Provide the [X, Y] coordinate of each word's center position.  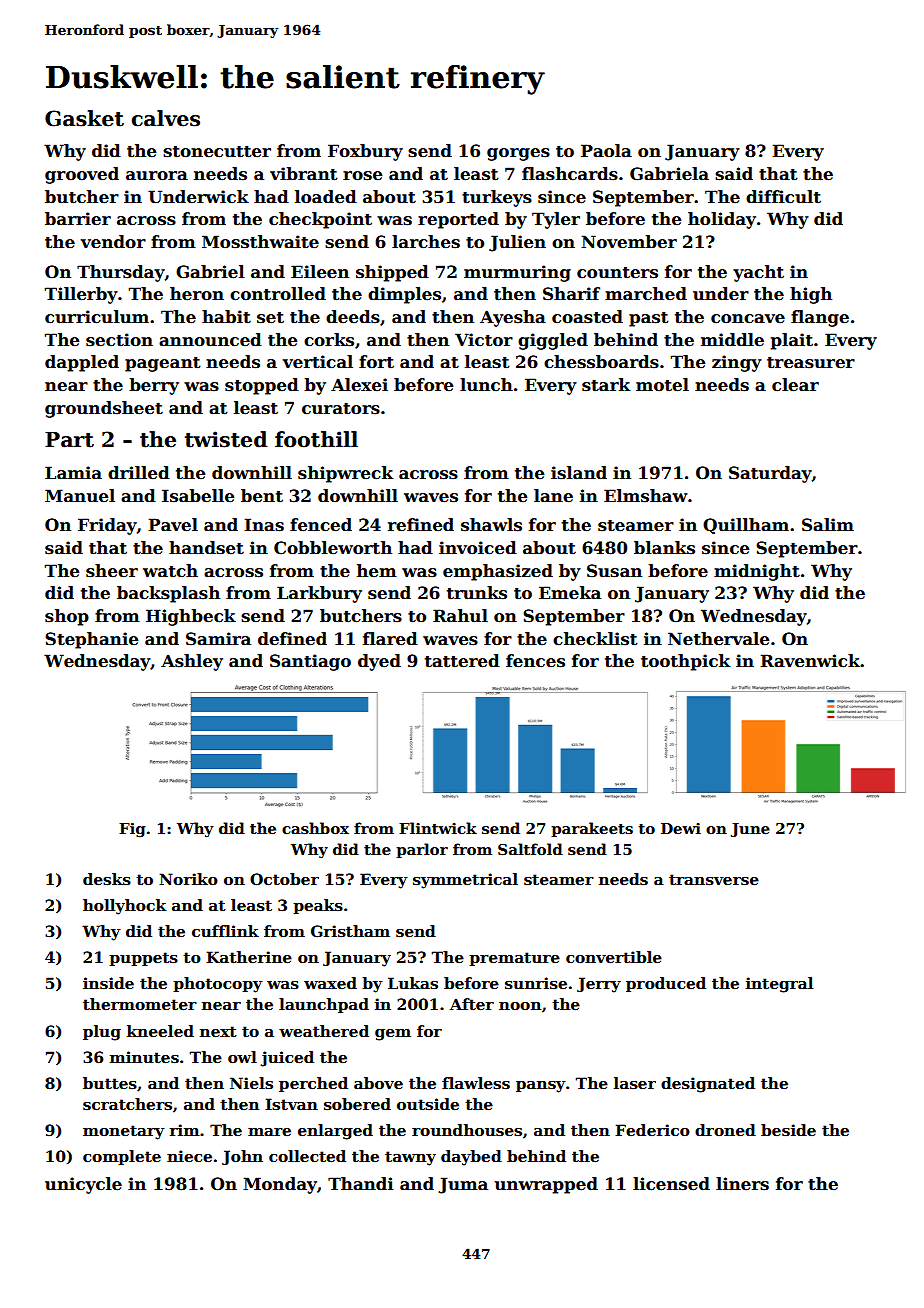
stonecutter [217, 151]
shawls [491, 525]
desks [107, 879]
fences [535, 661]
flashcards [570, 174]
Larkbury [319, 594]
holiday [722, 220]
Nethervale [718, 639]
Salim [828, 525]
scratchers [127, 1104]
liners [742, 1184]
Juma [463, 1185]
